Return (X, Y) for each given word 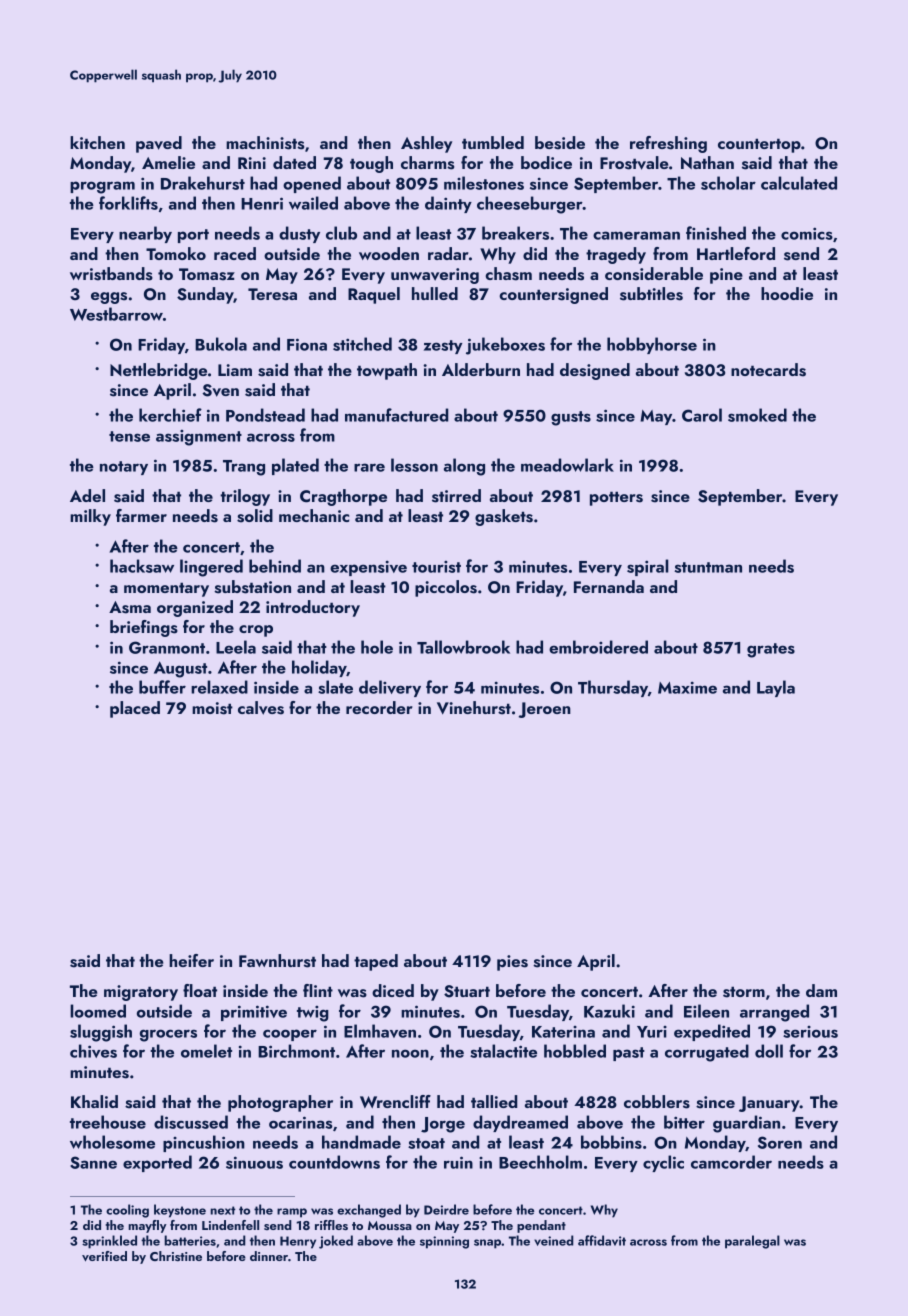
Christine (176, 1256)
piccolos (446, 588)
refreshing (668, 144)
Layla (776, 688)
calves (261, 708)
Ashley (426, 144)
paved (159, 144)
